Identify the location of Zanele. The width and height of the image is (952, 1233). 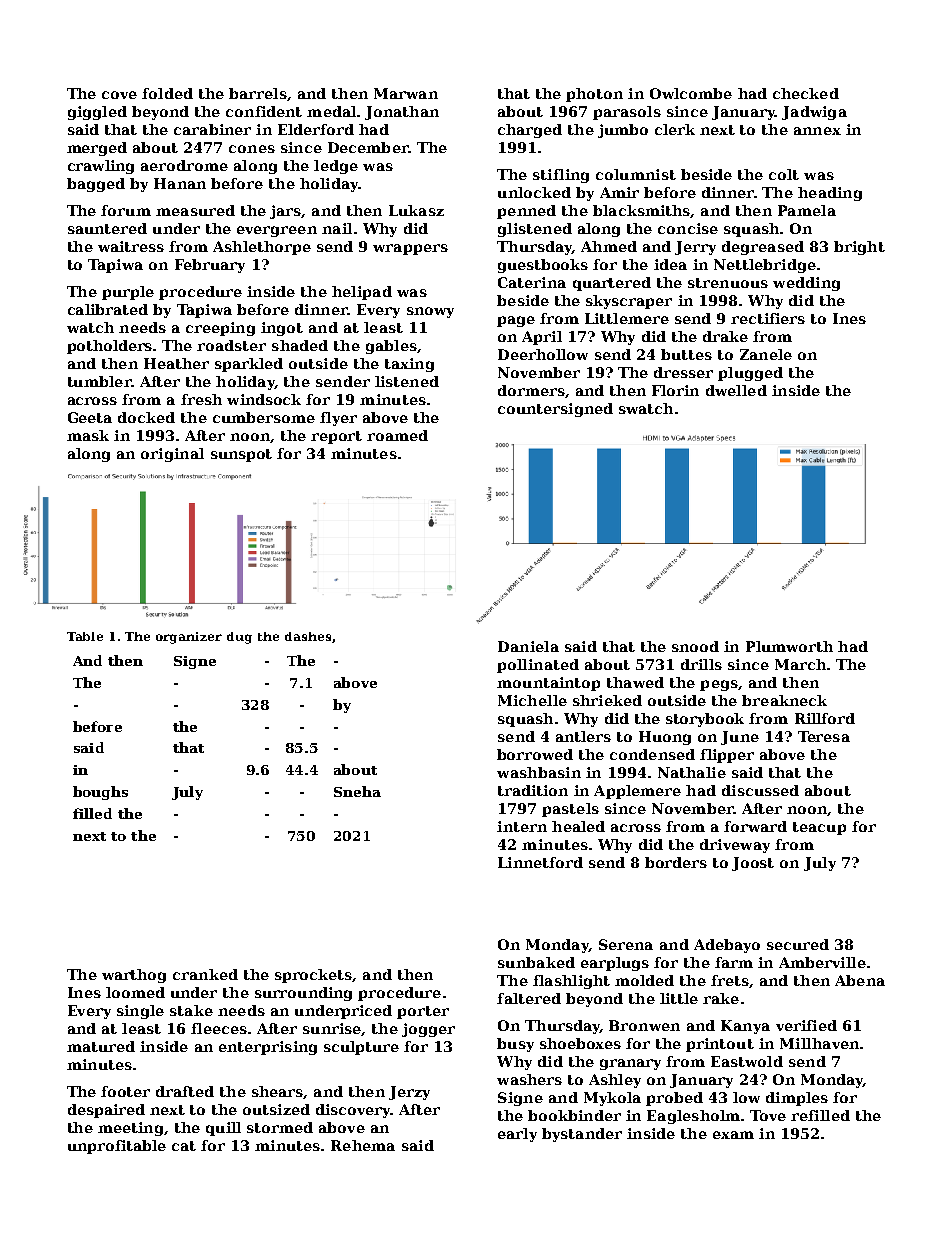
(766, 354).
